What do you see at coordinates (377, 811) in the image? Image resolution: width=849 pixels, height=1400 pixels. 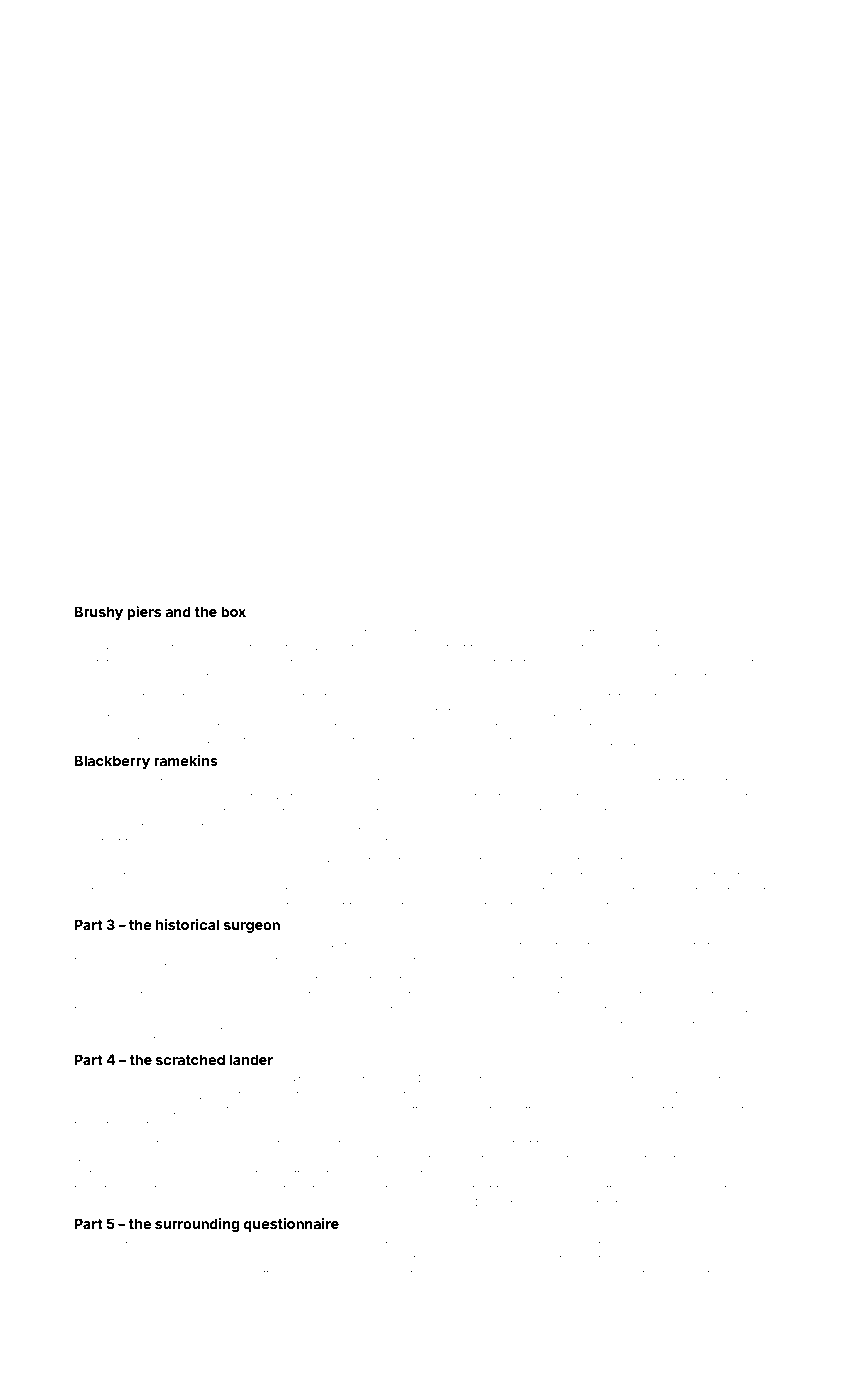 I see `wilted` at bounding box center [377, 811].
